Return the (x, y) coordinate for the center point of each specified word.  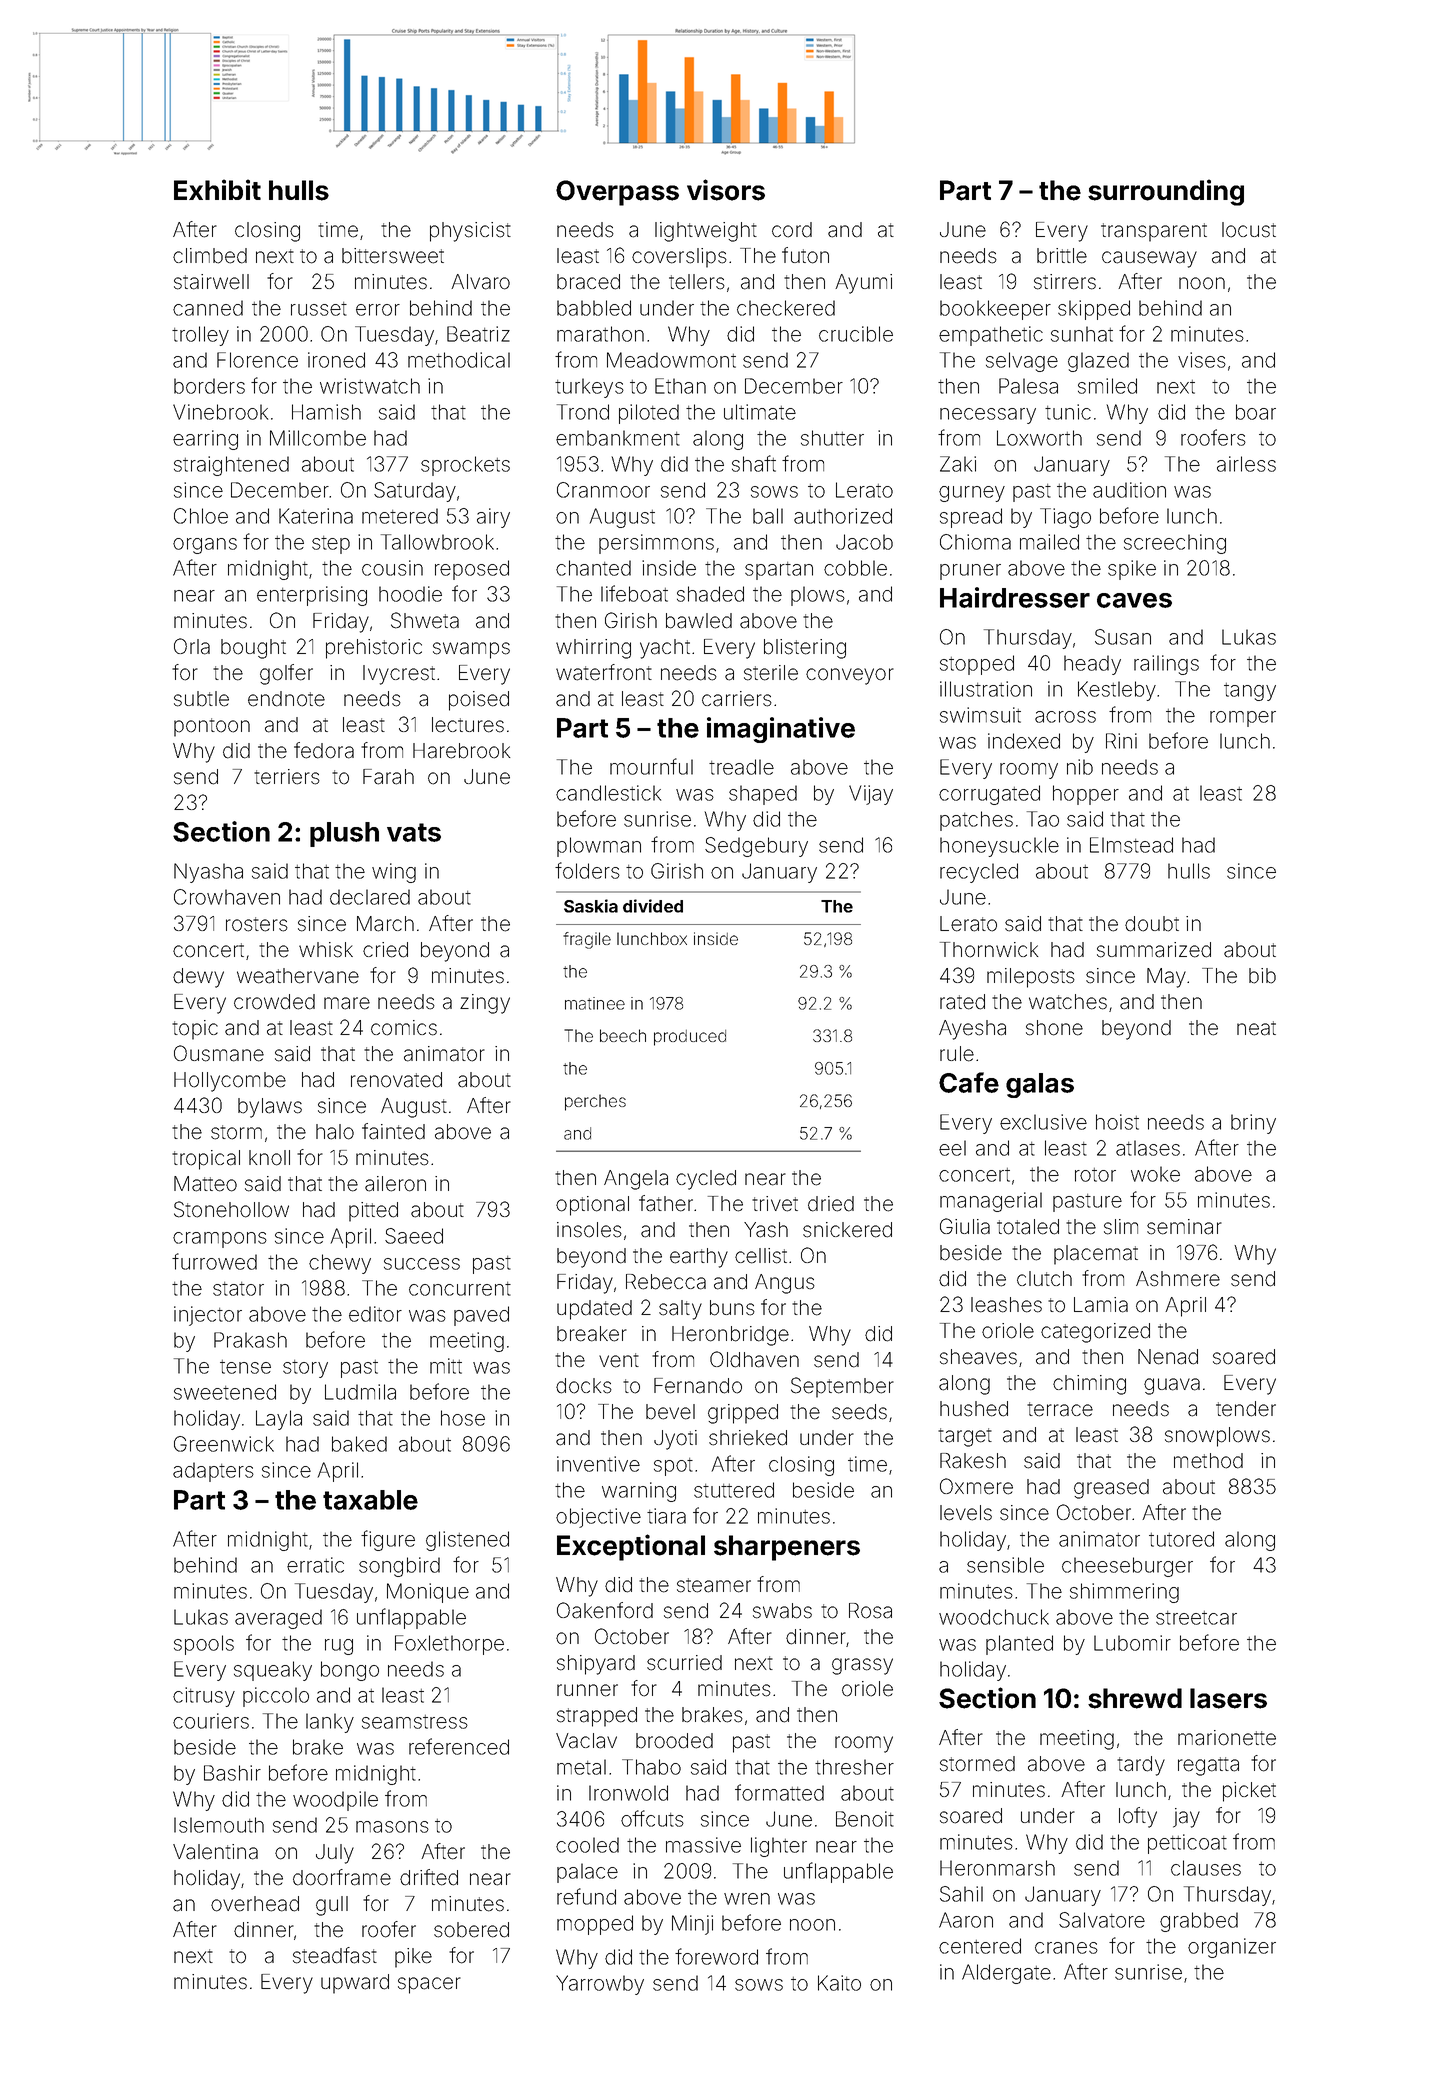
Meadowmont (671, 360)
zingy (485, 1004)
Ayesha (972, 1030)
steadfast (335, 1955)
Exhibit (217, 189)
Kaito (839, 1983)
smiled (1107, 386)
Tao (1043, 819)
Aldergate (1006, 1974)
